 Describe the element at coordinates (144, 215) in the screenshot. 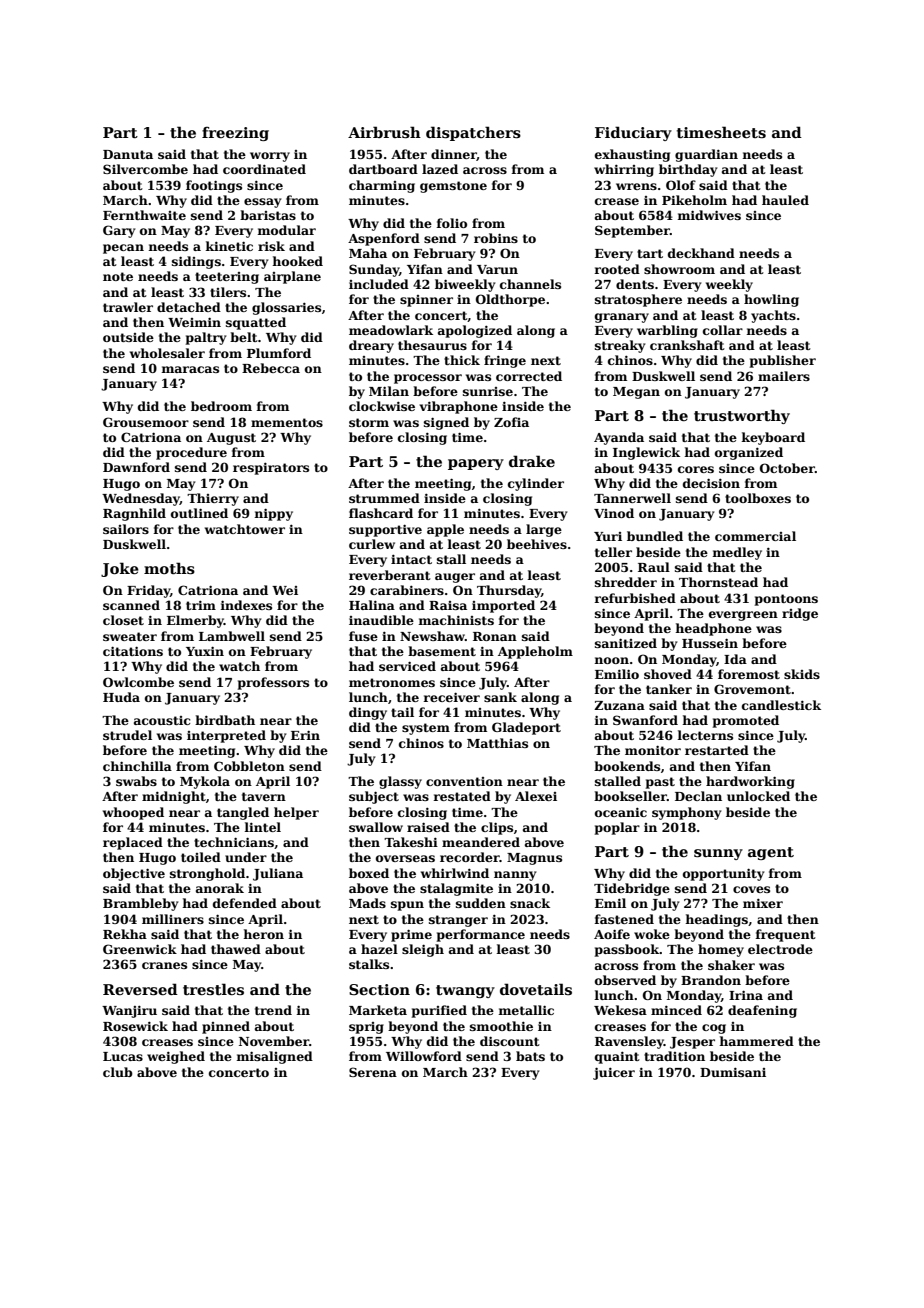

I see `Fernthwaite` at that location.
